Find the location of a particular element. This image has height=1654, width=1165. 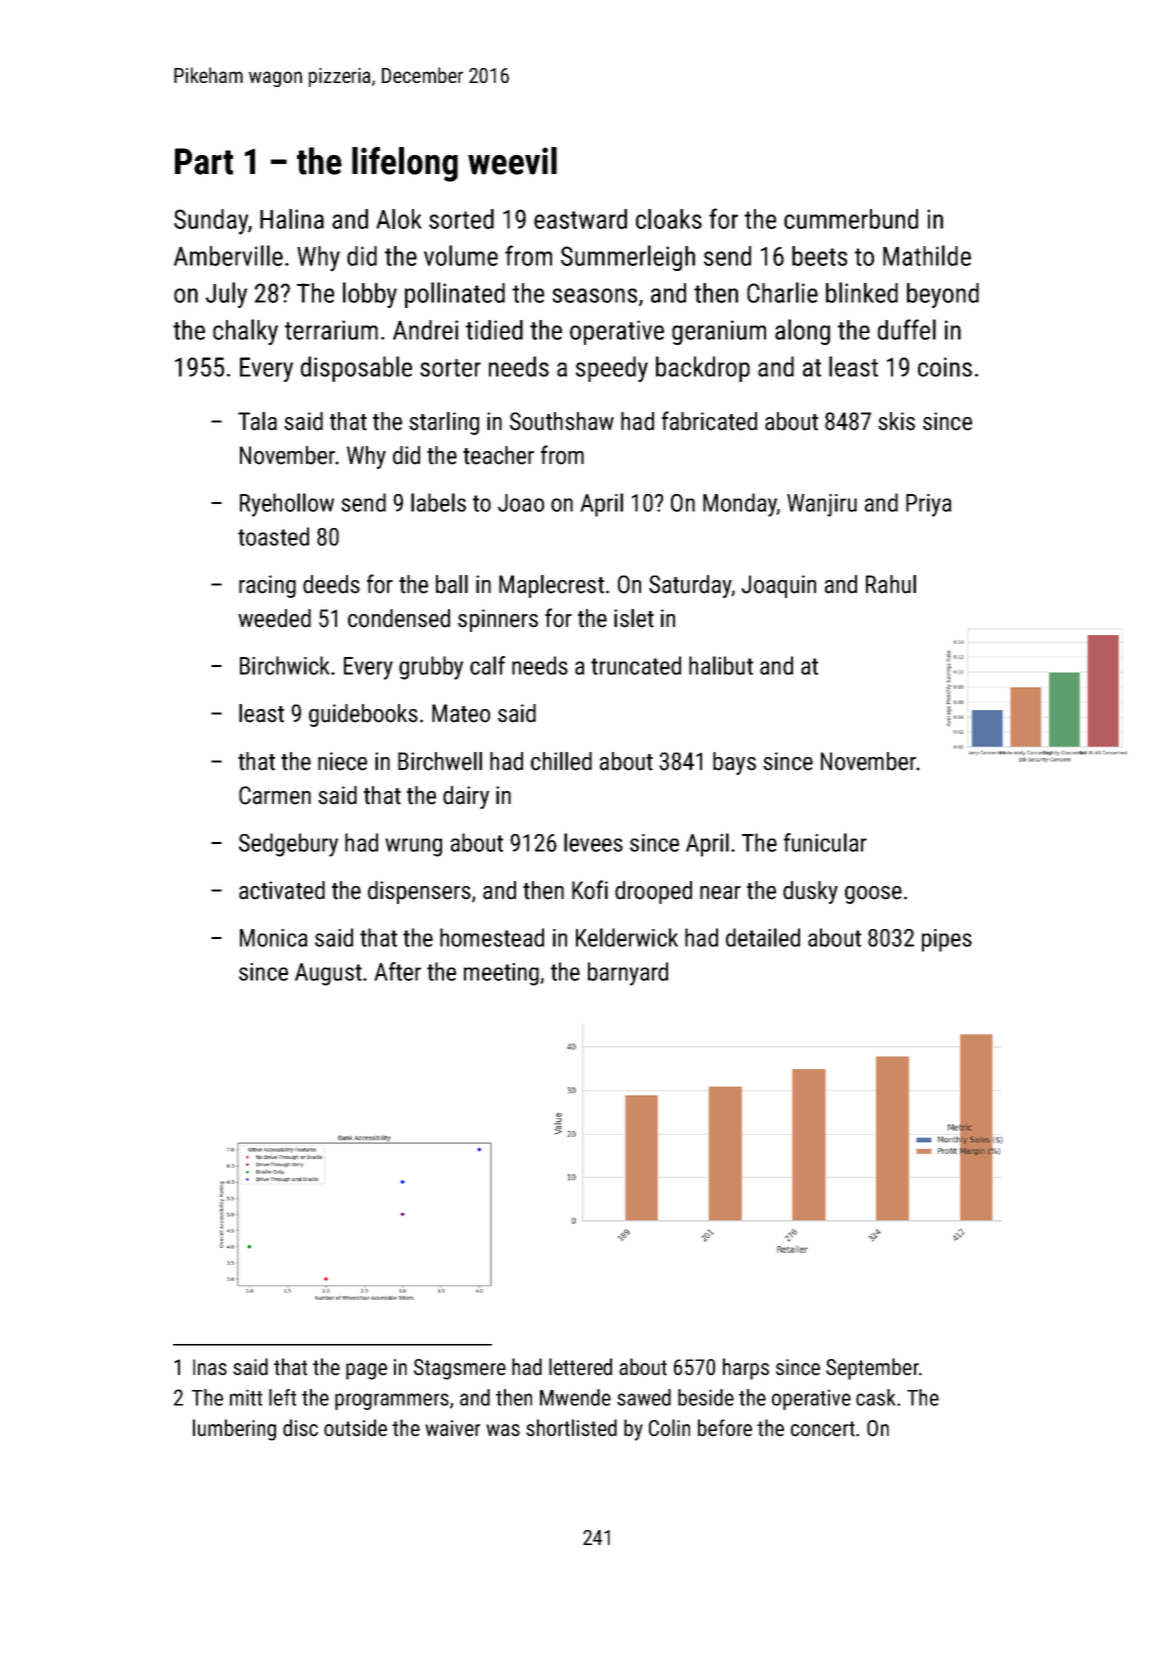

cloaks is located at coordinates (669, 219).
